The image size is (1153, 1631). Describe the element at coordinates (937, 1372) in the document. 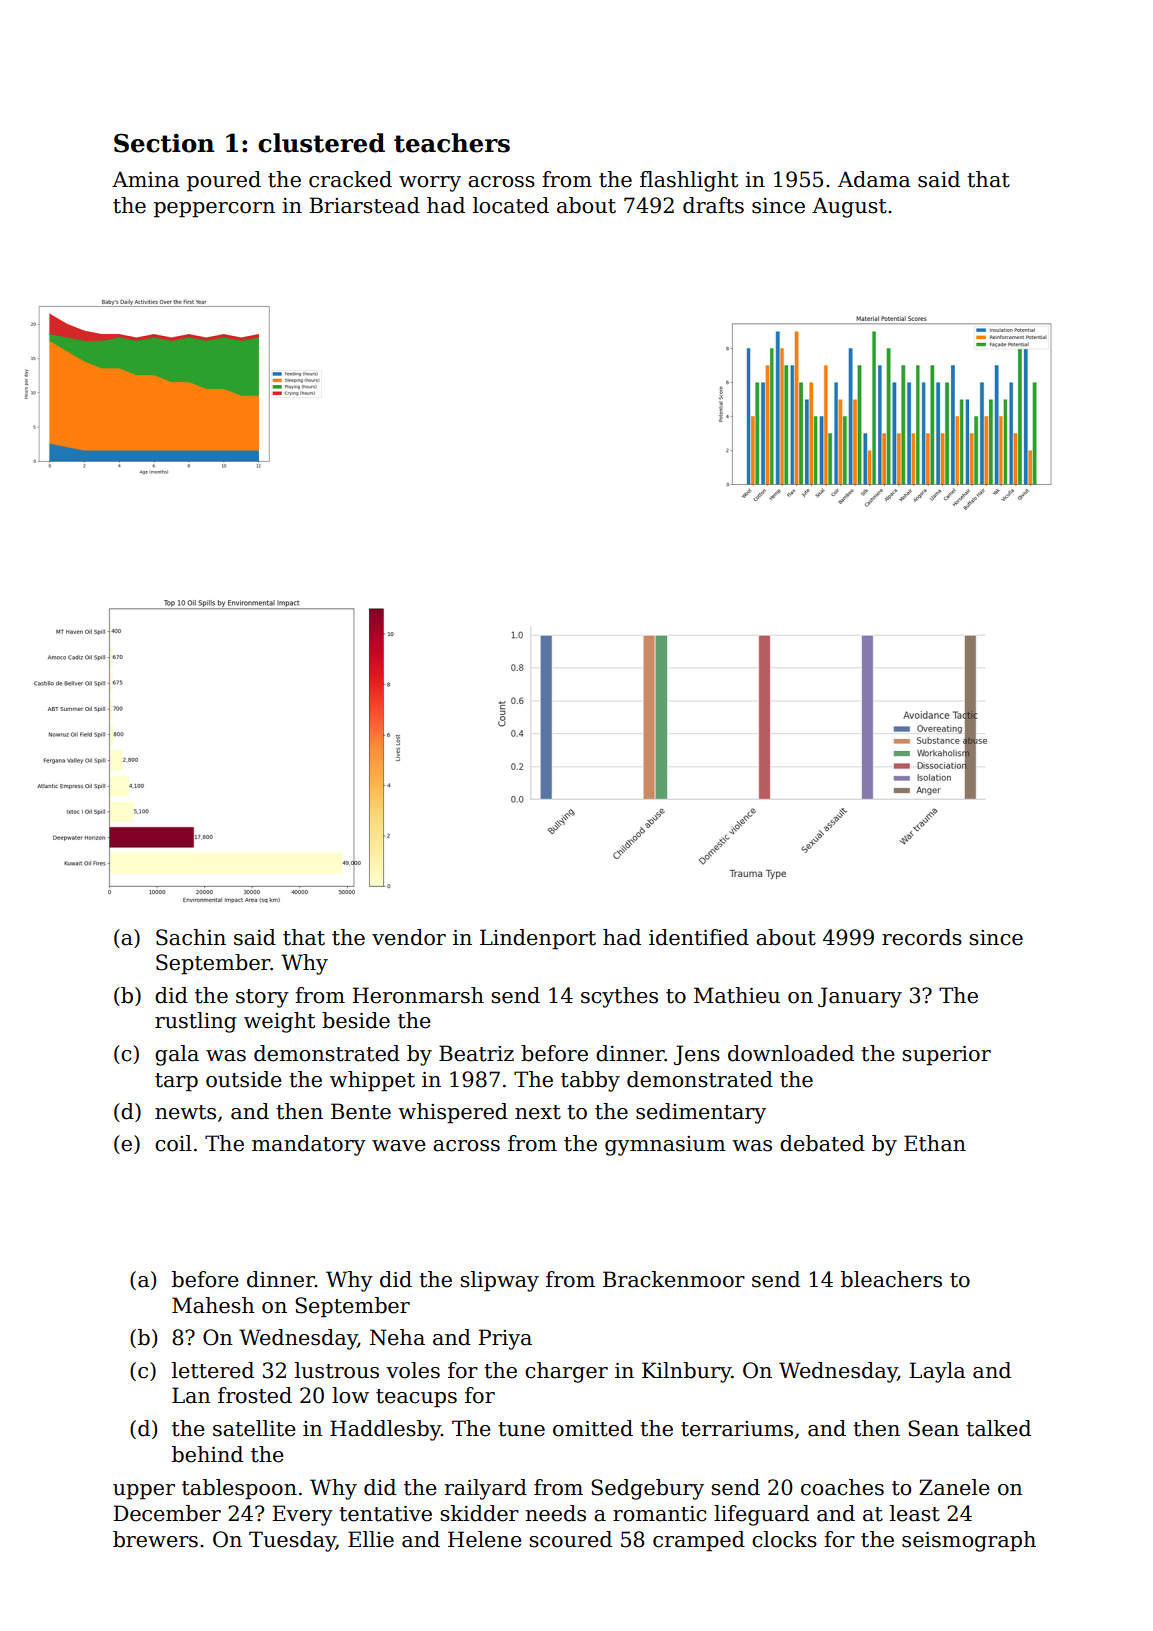

I see `Layla` at that location.
